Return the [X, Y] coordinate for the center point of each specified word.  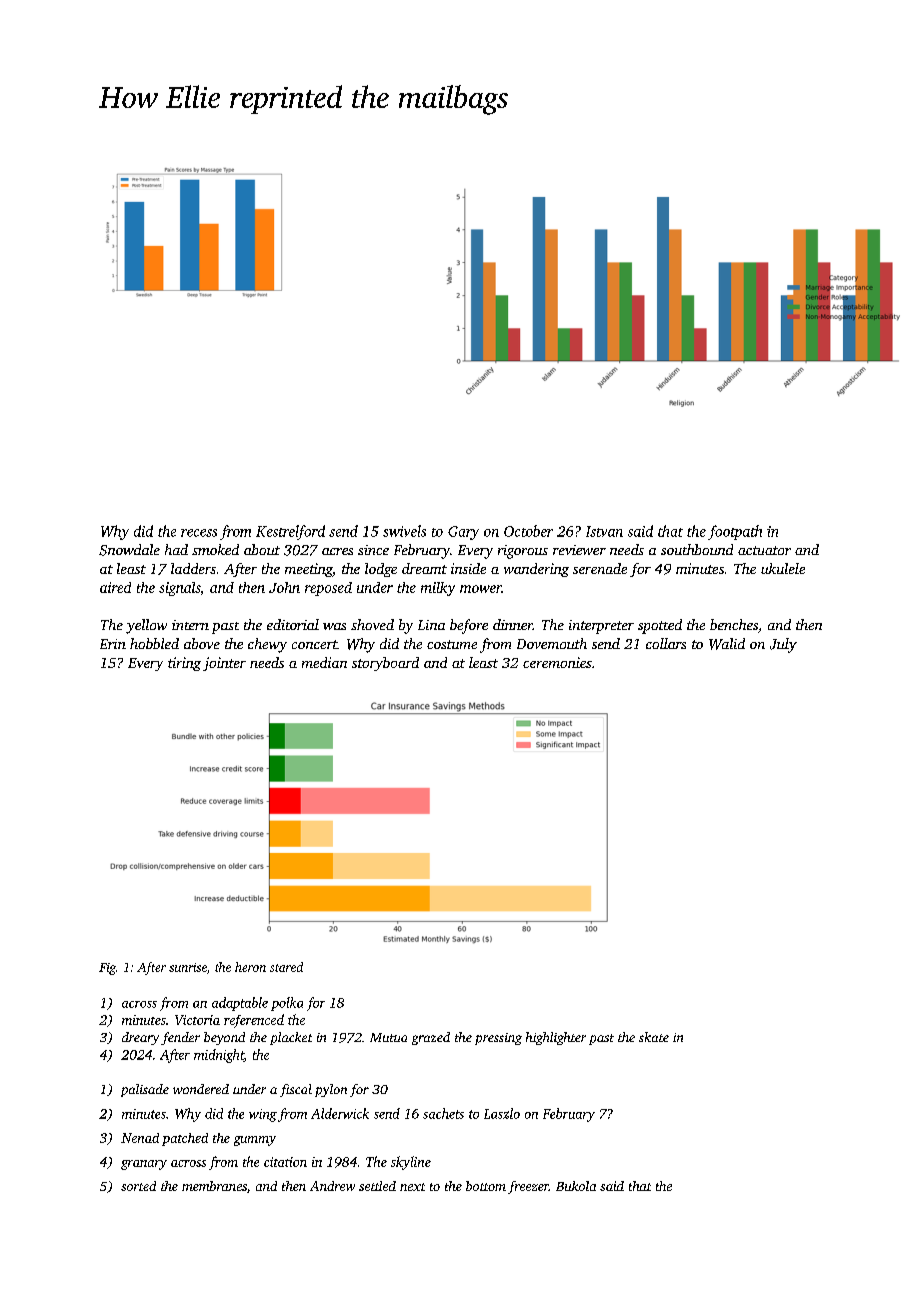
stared [286, 967]
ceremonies [557, 662]
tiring [184, 664]
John [284, 587]
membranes [214, 1186]
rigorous [523, 552]
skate [654, 1037]
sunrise [188, 967]
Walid [727, 644]
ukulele [783, 568]
